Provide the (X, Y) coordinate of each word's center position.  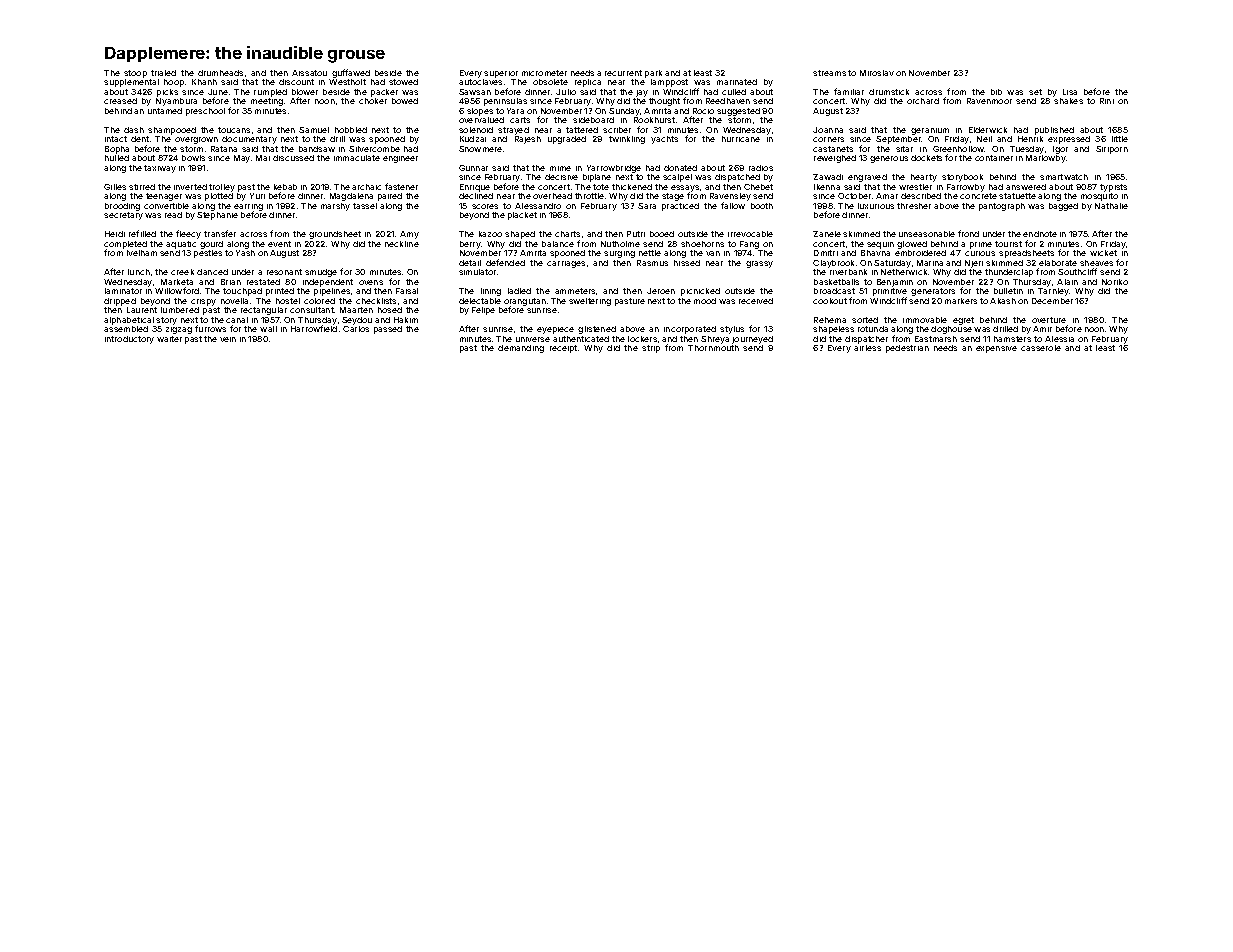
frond (968, 233)
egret (963, 321)
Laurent (142, 310)
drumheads (220, 73)
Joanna (828, 130)
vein (228, 339)
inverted (190, 187)
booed (662, 234)
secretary (123, 216)
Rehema (830, 320)
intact (116, 139)
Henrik (1030, 139)
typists (1113, 188)
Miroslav (877, 73)
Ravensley (730, 197)
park (653, 74)
